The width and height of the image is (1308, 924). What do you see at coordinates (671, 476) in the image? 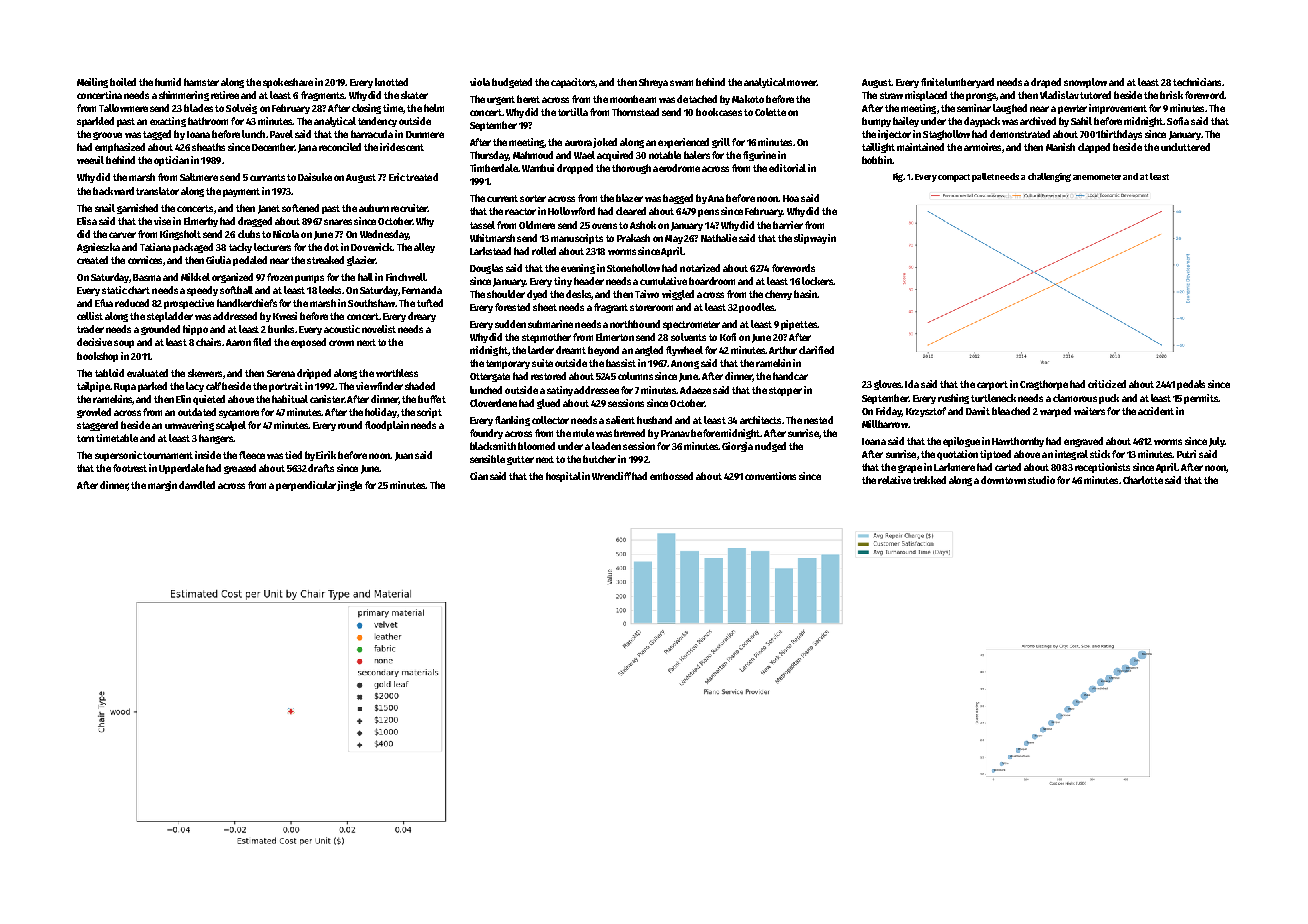
I see `embossed` at bounding box center [671, 476].
